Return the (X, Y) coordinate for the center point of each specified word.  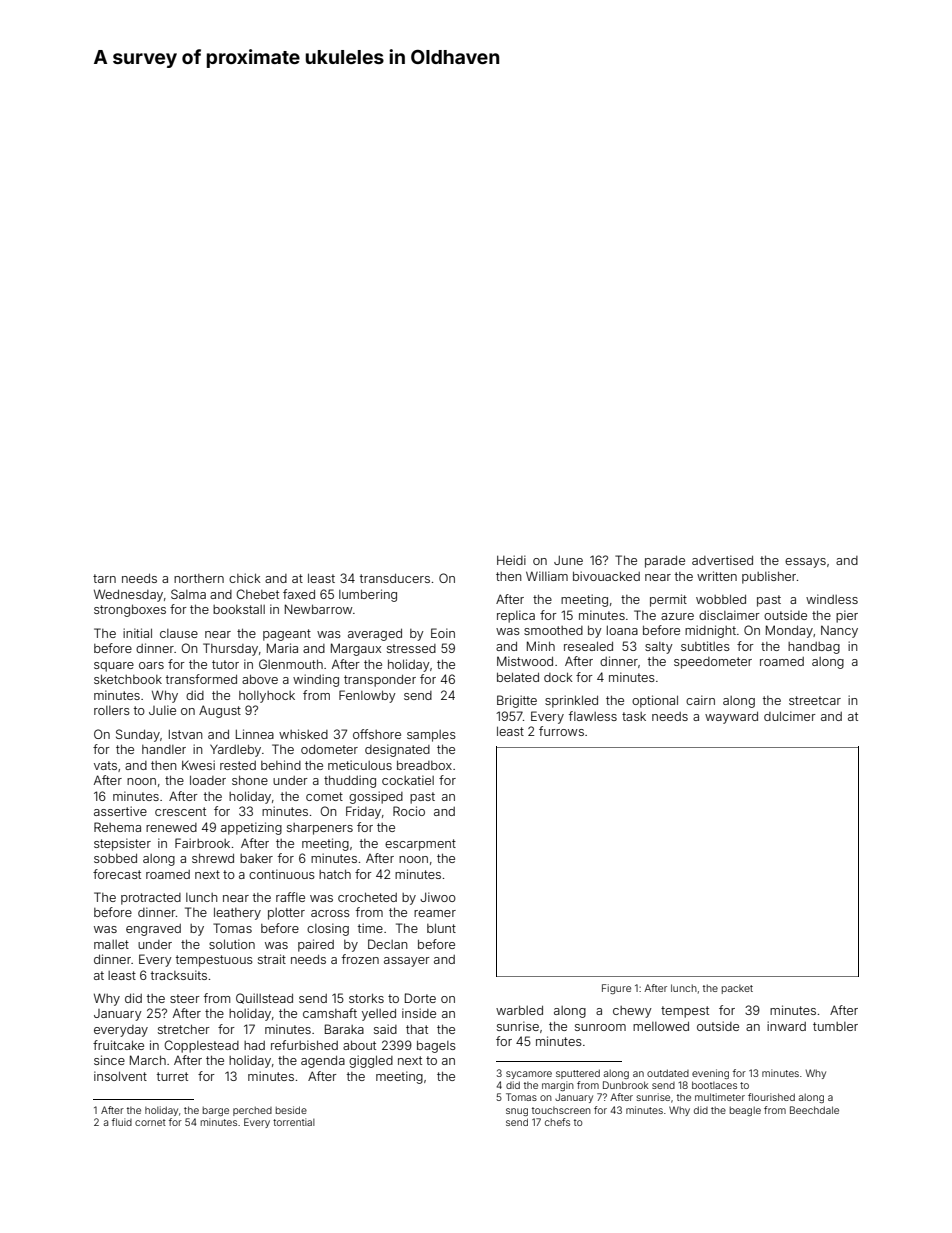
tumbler (835, 1026)
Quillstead (264, 998)
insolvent (120, 1076)
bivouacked (606, 576)
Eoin (443, 633)
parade (665, 561)
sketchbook (128, 679)
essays (805, 563)
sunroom (600, 1027)
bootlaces (714, 1085)
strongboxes (130, 610)
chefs (557, 1122)
